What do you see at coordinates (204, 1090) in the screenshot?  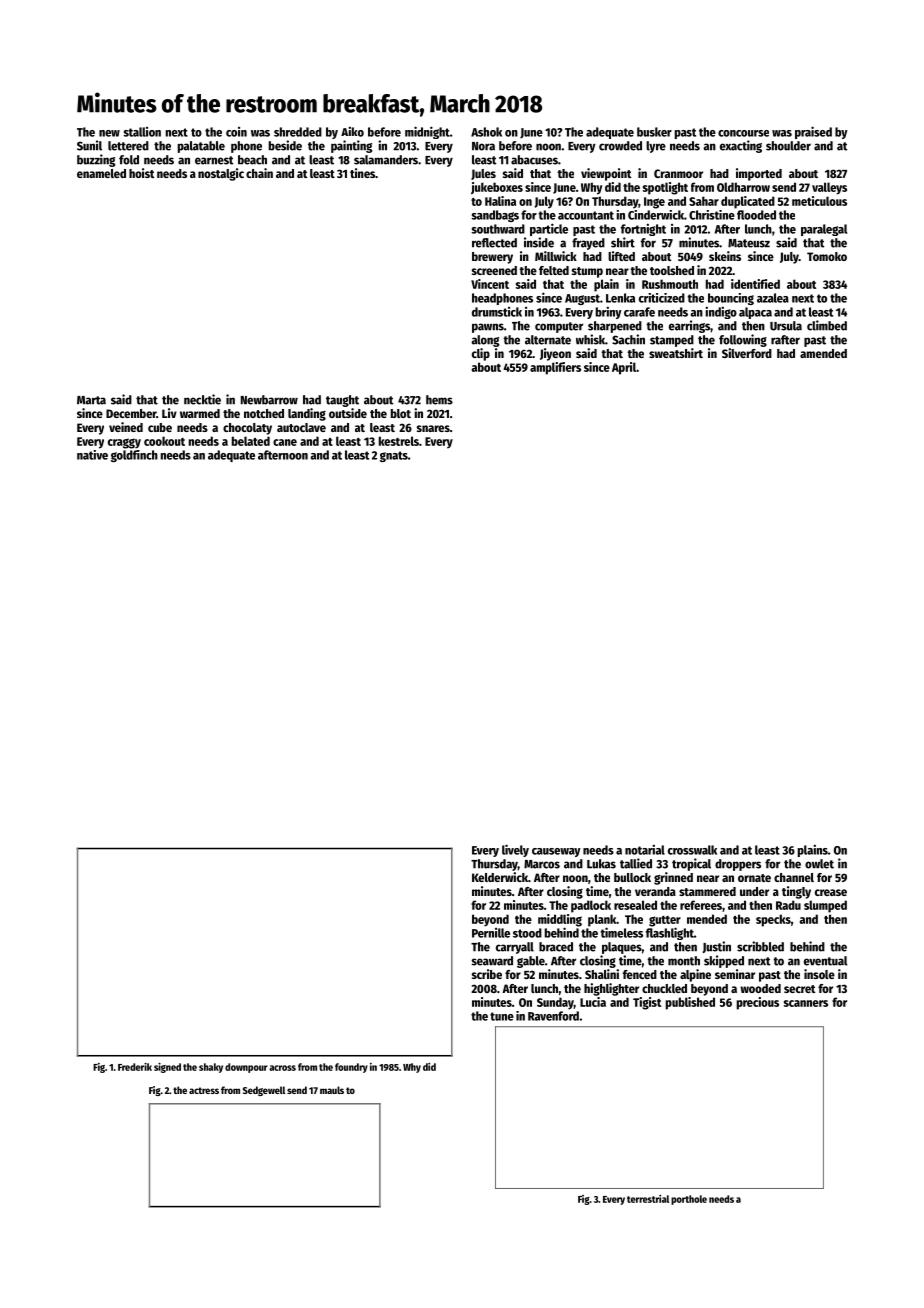 I see `actress` at bounding box center [204, 1090].
